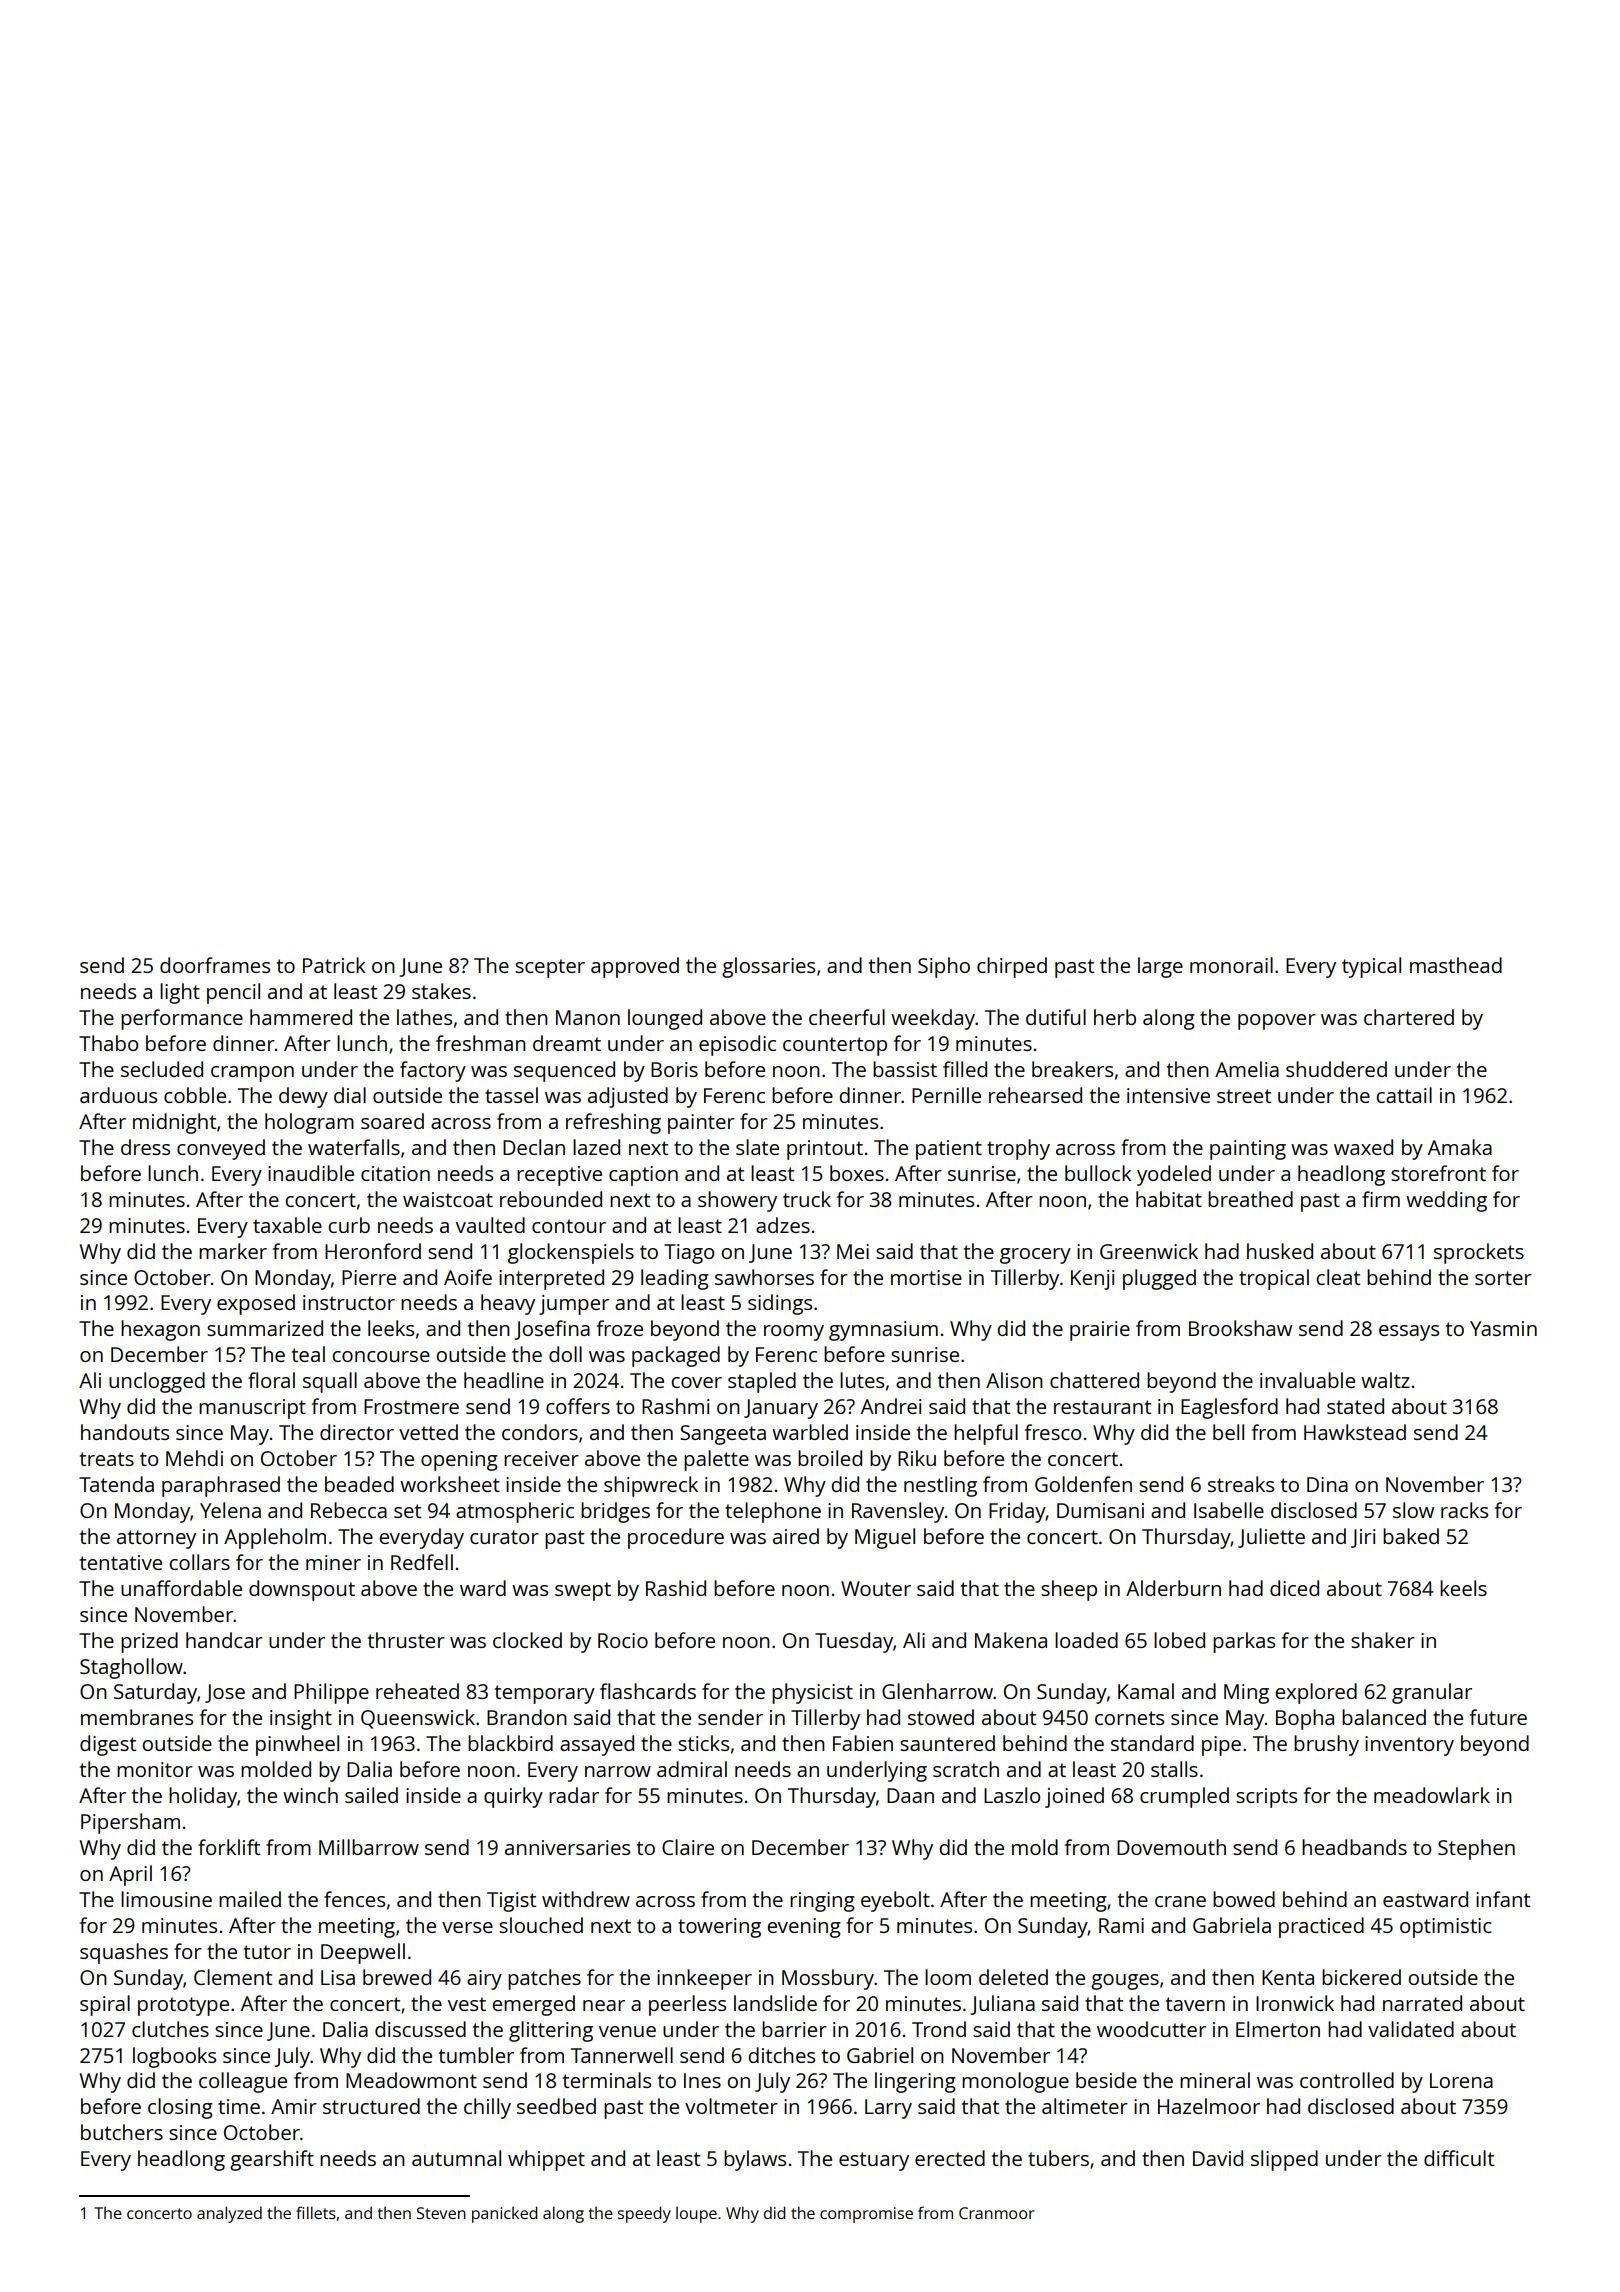 The width and height of the image is (1620, 2292). Describe the element at coordinates (950, 2158) in the image. I see `erected` at that location.
